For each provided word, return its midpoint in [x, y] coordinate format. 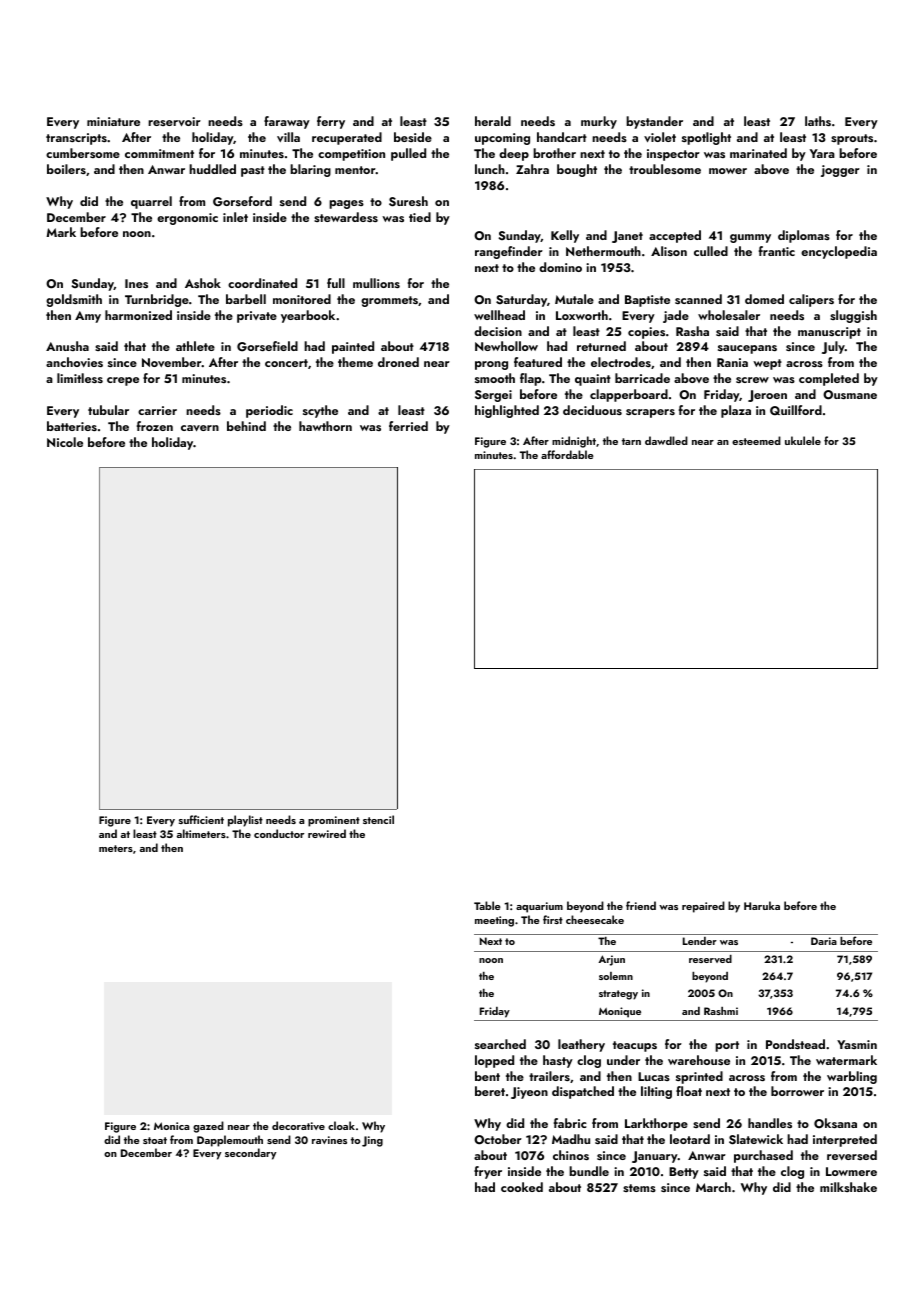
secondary [251, 1154]
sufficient [201, 819]
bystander [654, 122]
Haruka [762, 905]
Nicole [65, 442]
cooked [522, 1187]
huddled [212, 169]
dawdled [666, 440]
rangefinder [509, 252]
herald [493, 121]
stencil [378, 819]
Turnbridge [157, 300]
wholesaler [729, 315]
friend [641, 905]
